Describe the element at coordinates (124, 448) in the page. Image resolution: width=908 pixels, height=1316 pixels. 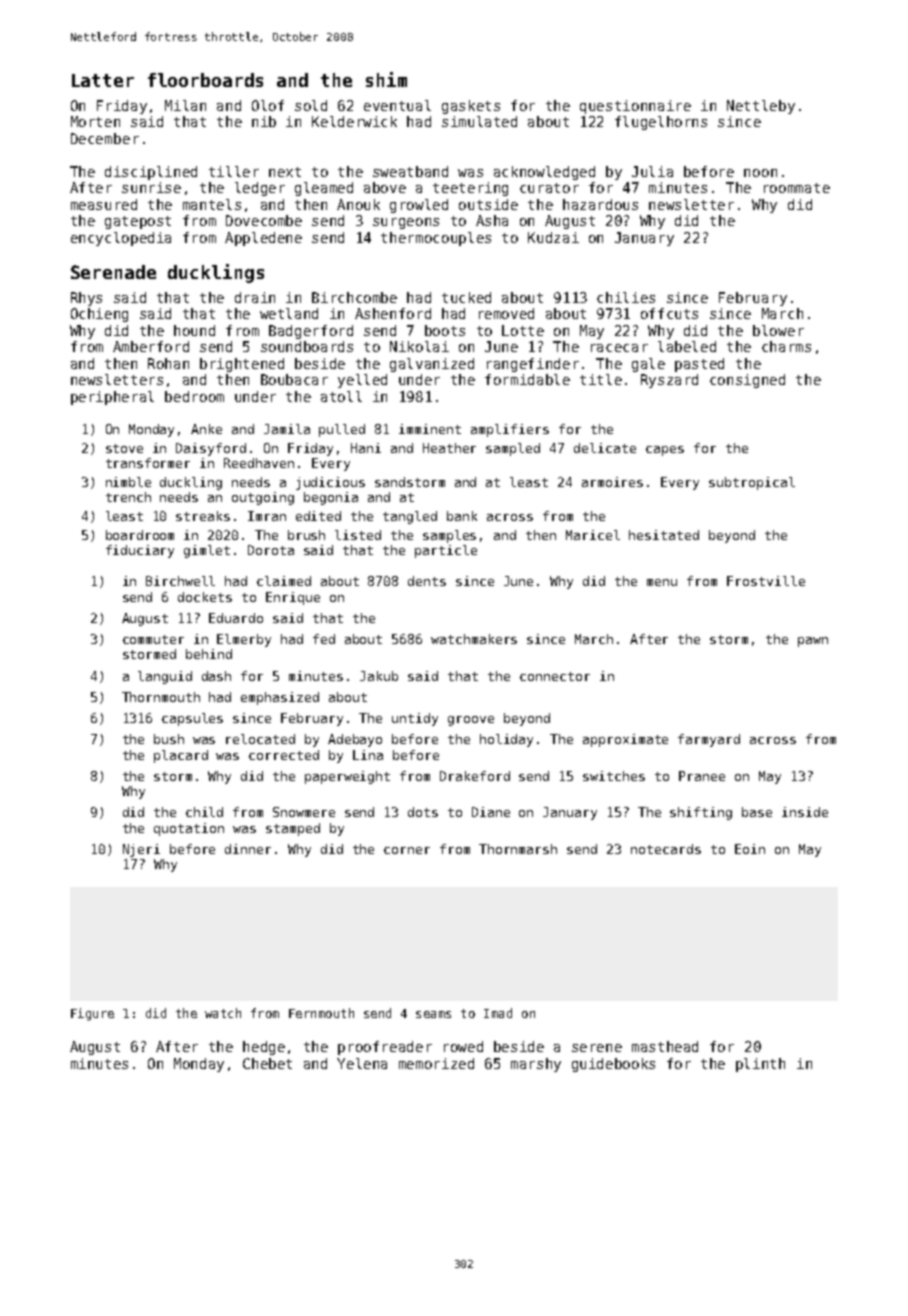
I see `stove` at that location.
